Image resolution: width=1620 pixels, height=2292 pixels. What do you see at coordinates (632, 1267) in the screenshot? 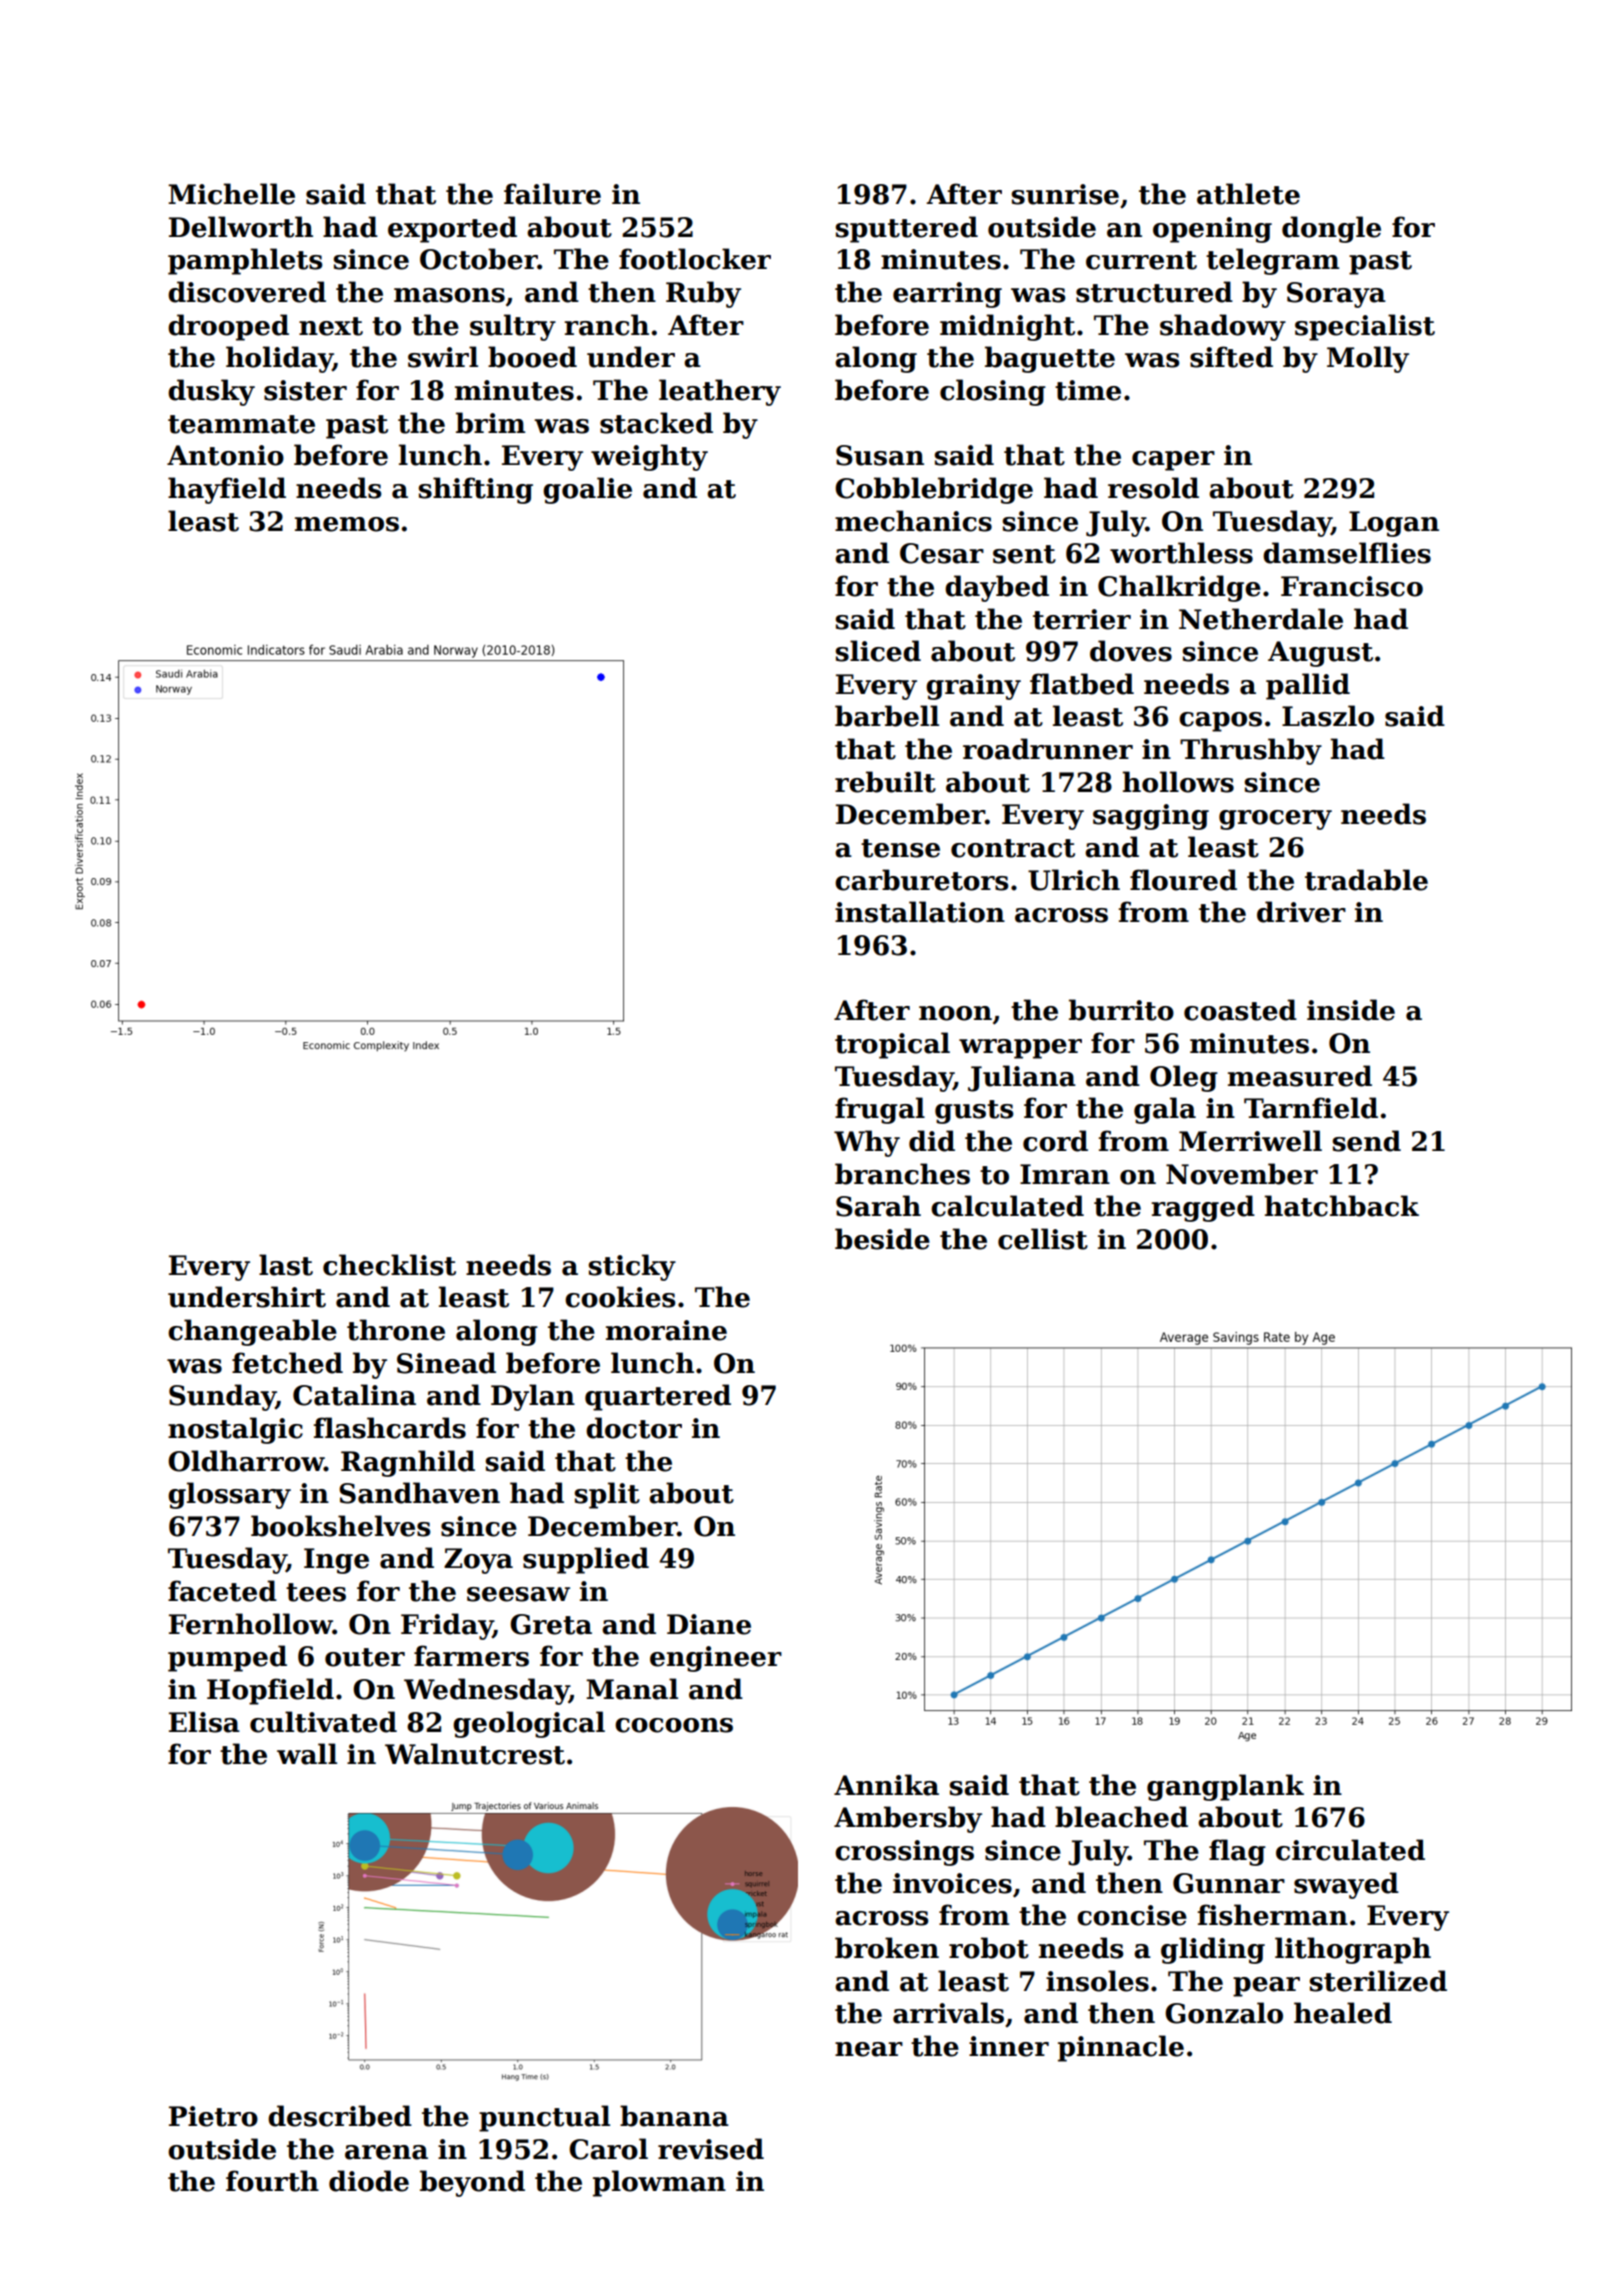
I see `sticky` at bounding box center [632, 1267].
